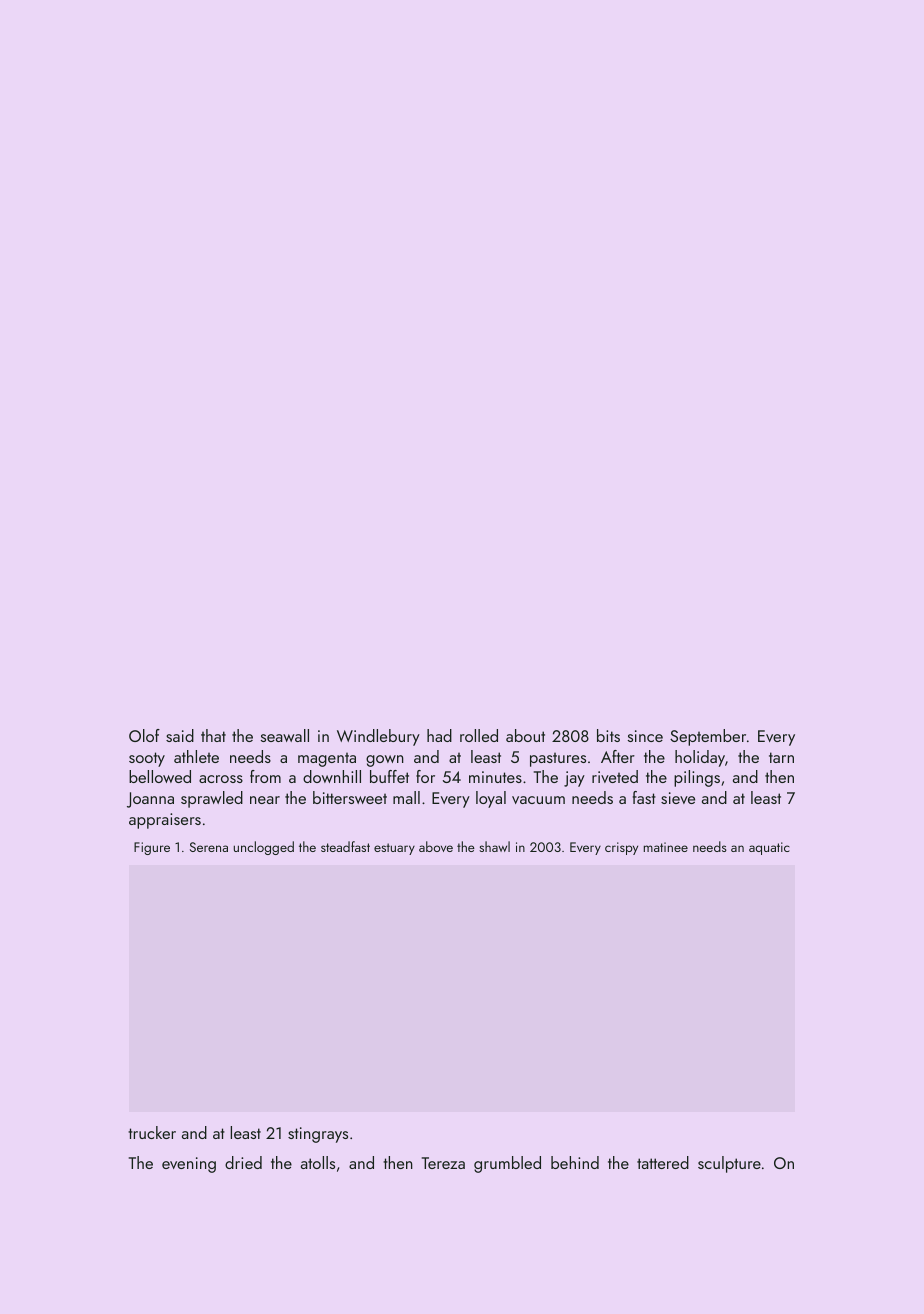 The image size is (924, 1314). What do you see at coordinates (708, 737) in the screenshot?
I see `September` at bounding box center [708, 737].
